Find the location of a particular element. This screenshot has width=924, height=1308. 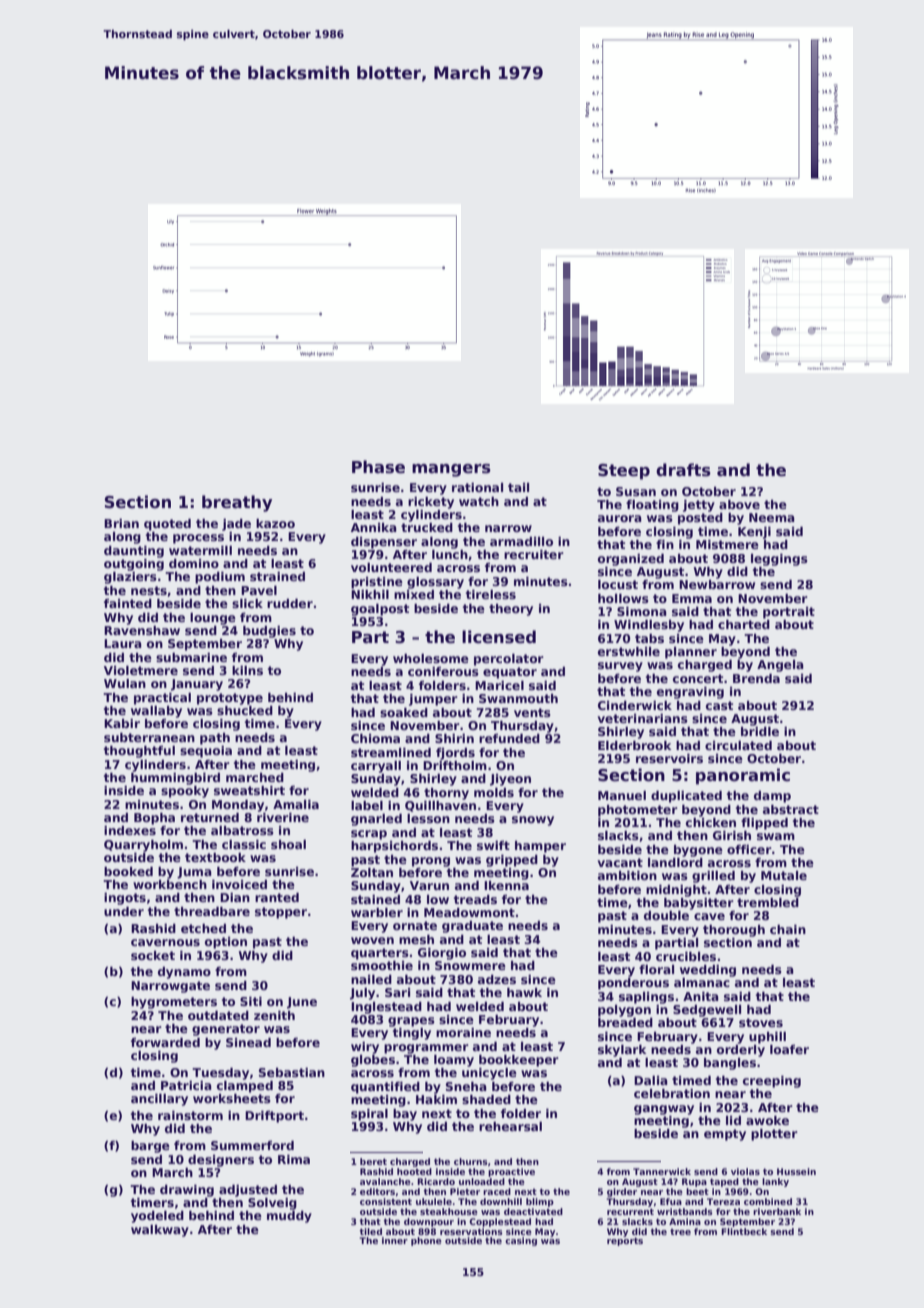

Flintbeck is located at coordinates (744, 1231).
